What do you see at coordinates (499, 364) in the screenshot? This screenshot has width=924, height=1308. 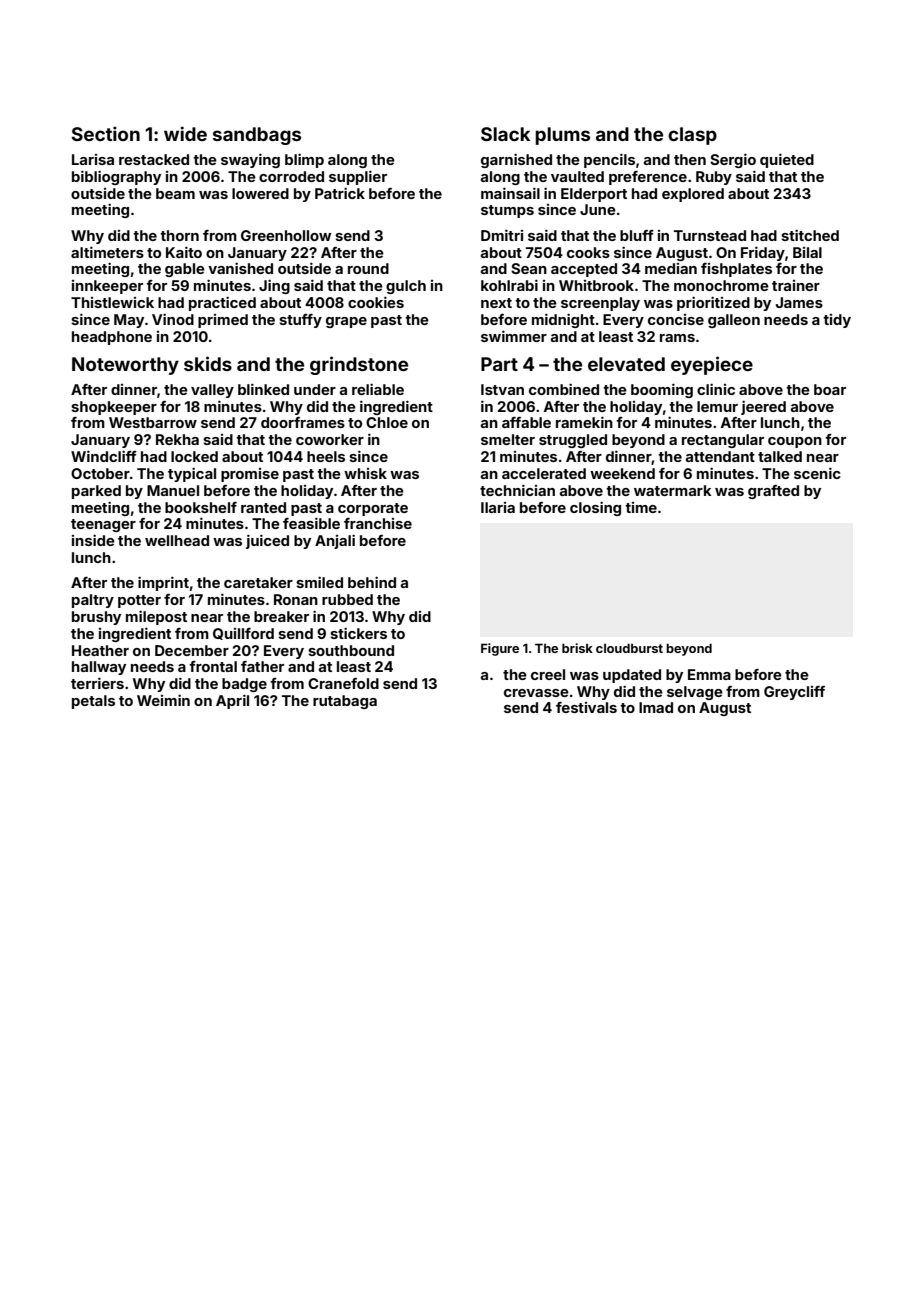 I see `Part` at bounding box center [499, 364].
